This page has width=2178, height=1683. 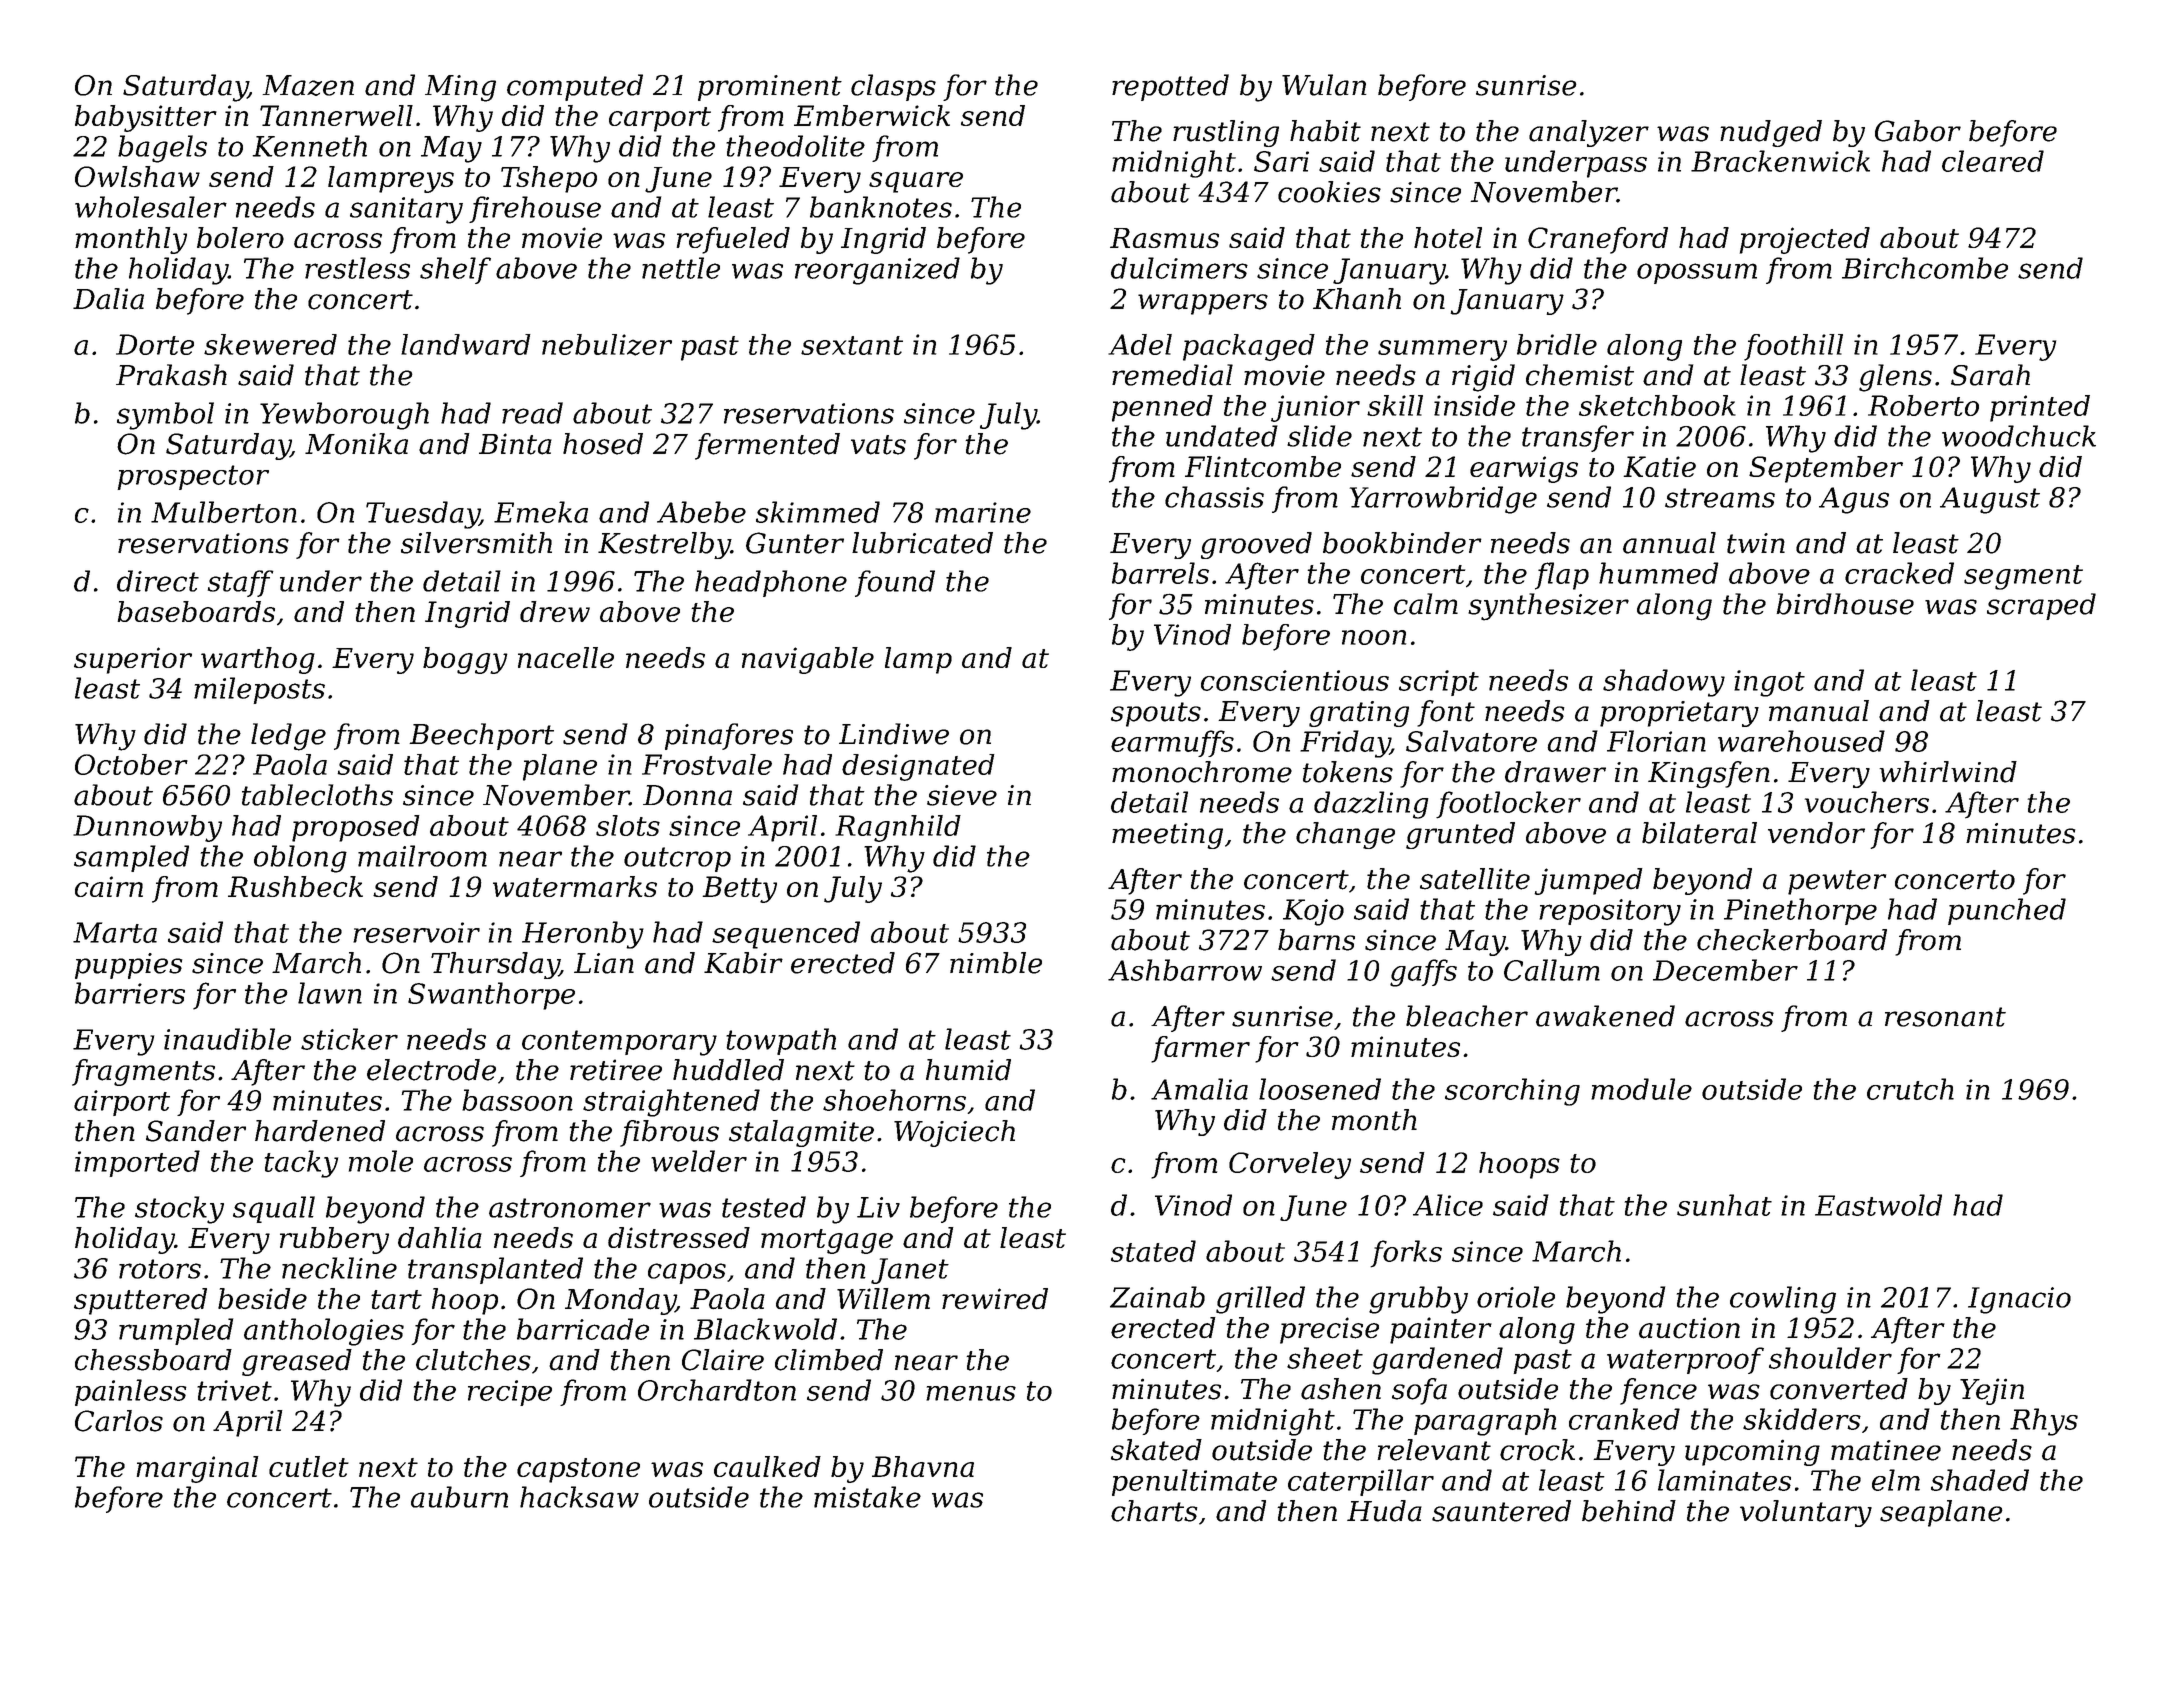 What do you see at coordinates (1341, 1389) in the page?
I see `ashen` at bounding box center [1341, 1389].
